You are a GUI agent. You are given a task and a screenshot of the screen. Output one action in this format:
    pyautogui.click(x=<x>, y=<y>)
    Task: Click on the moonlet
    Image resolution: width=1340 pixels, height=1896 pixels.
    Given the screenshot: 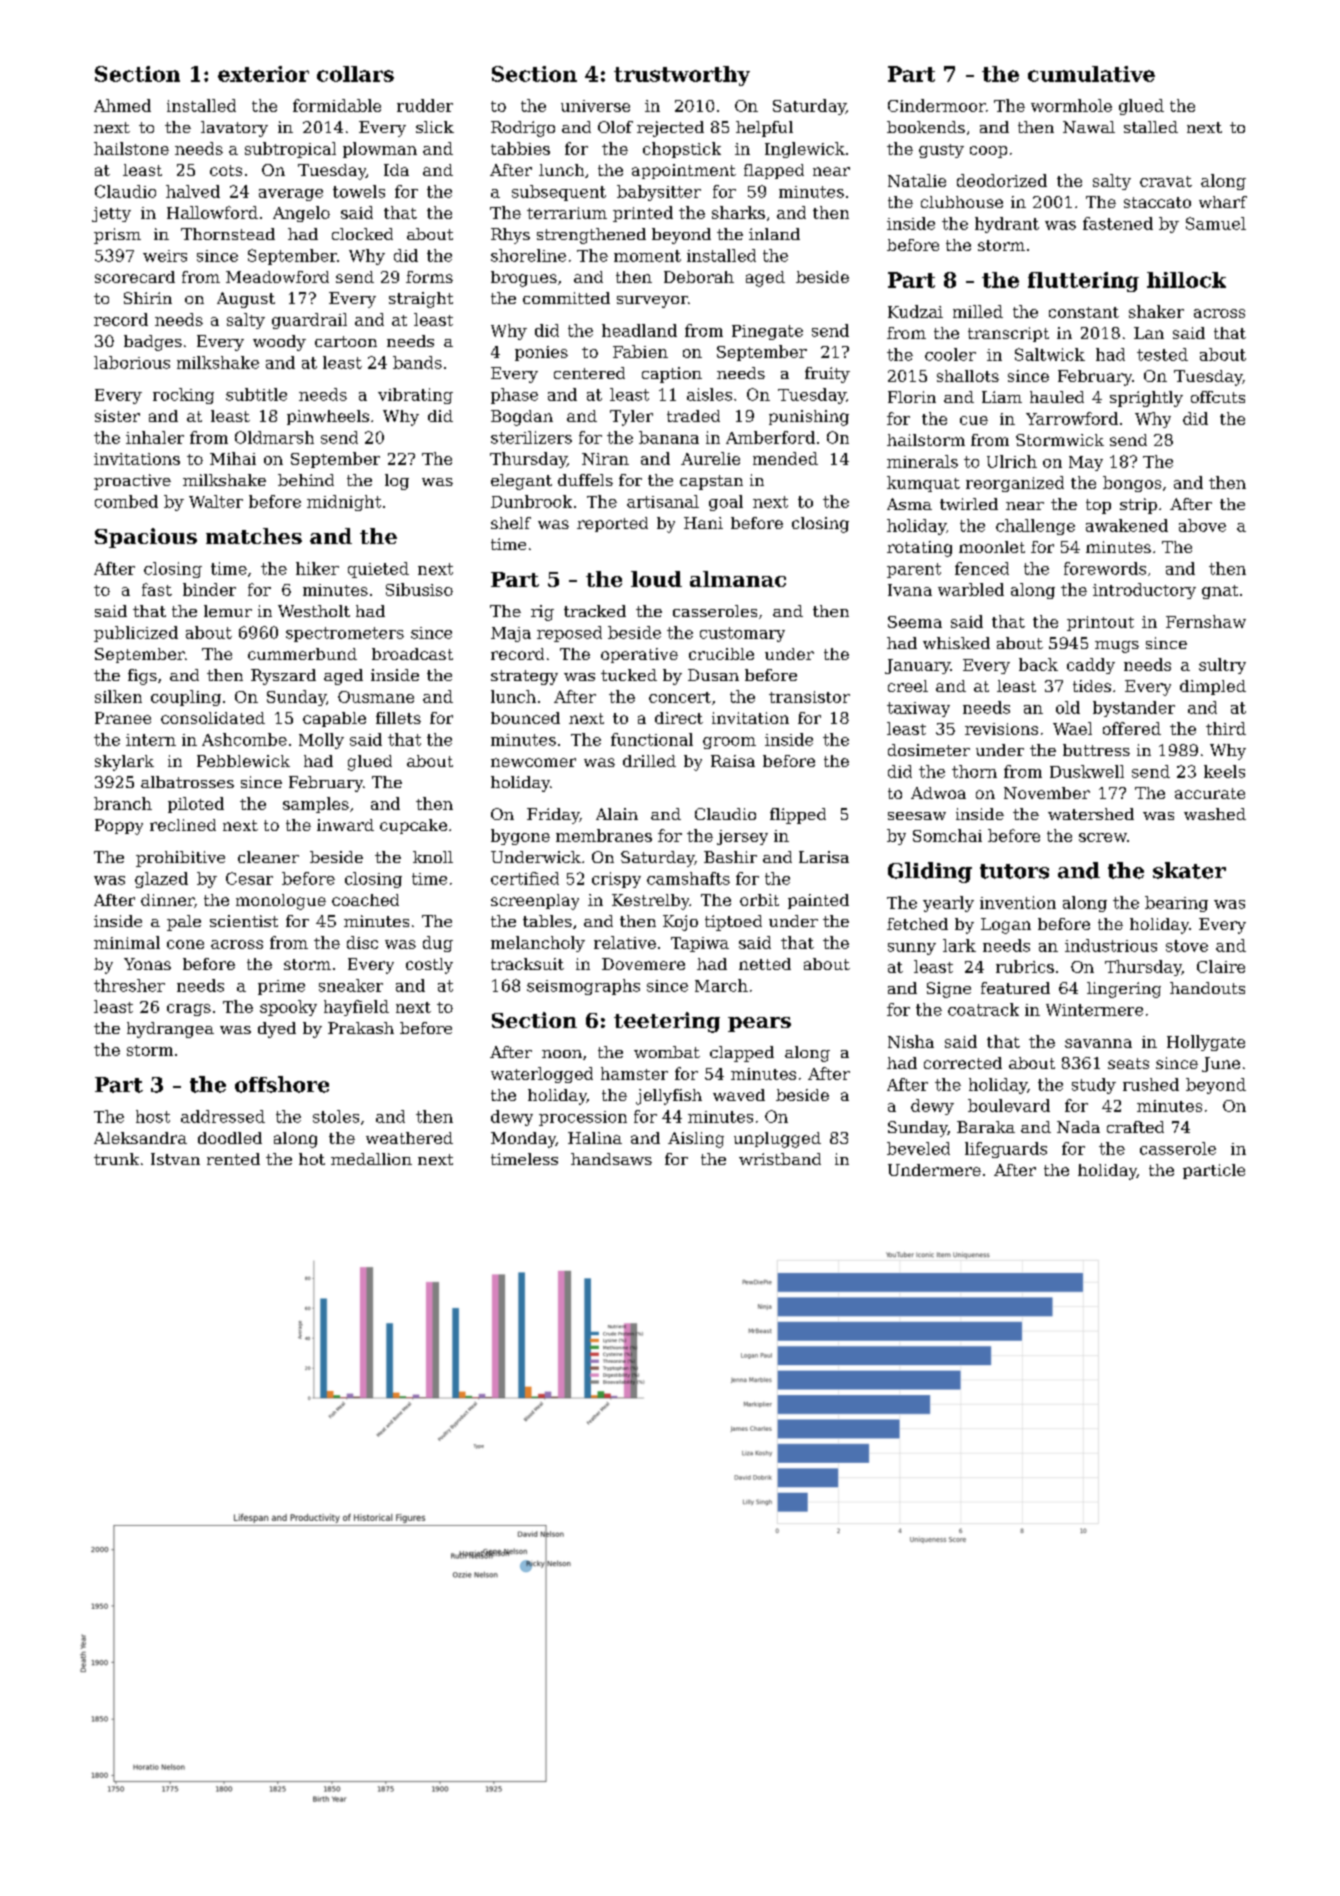 What is the action you would take?
    pyautogui.click(x=992, y=547)
